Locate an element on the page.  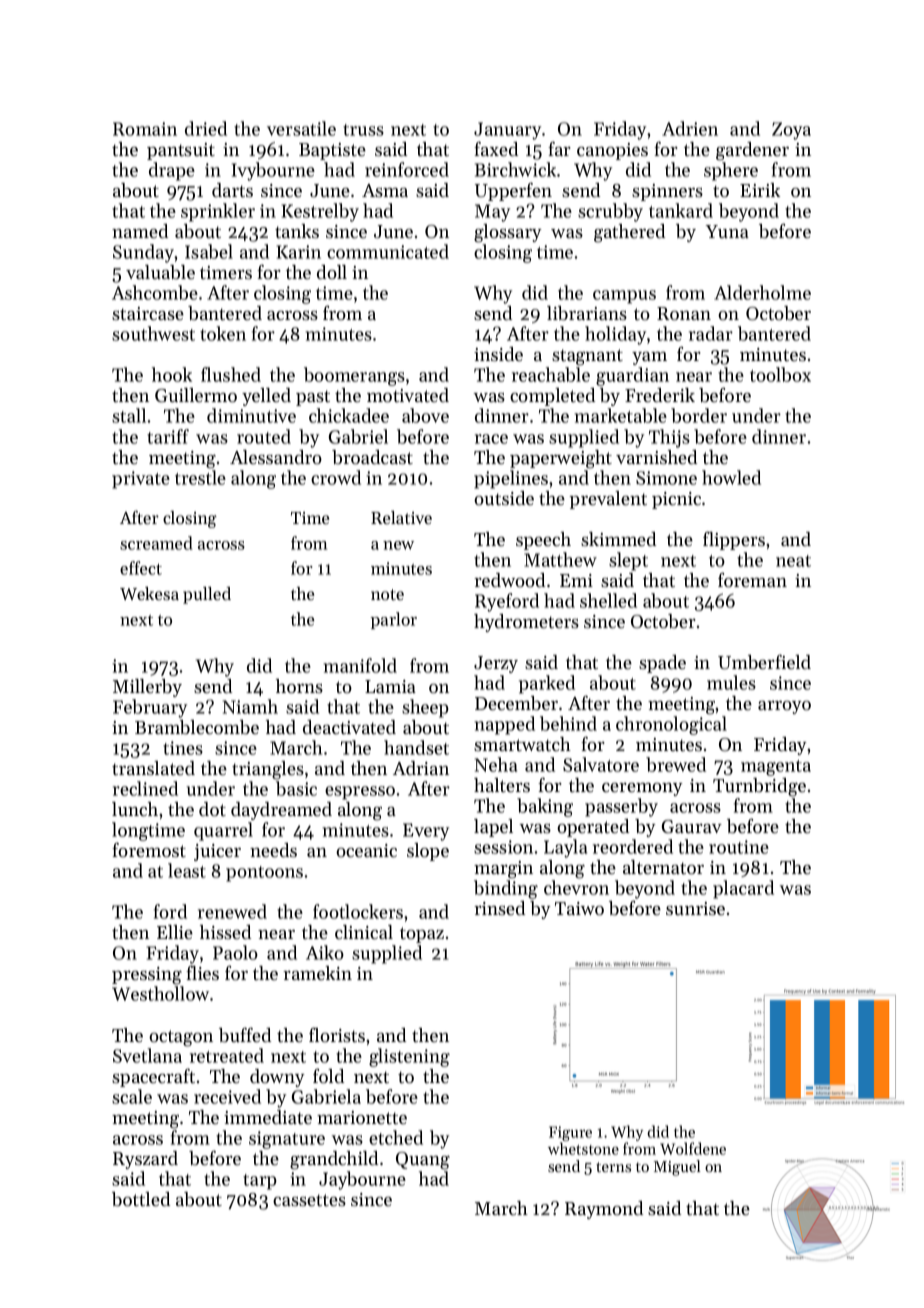
quarrel is located at coordinates (223, 831).
